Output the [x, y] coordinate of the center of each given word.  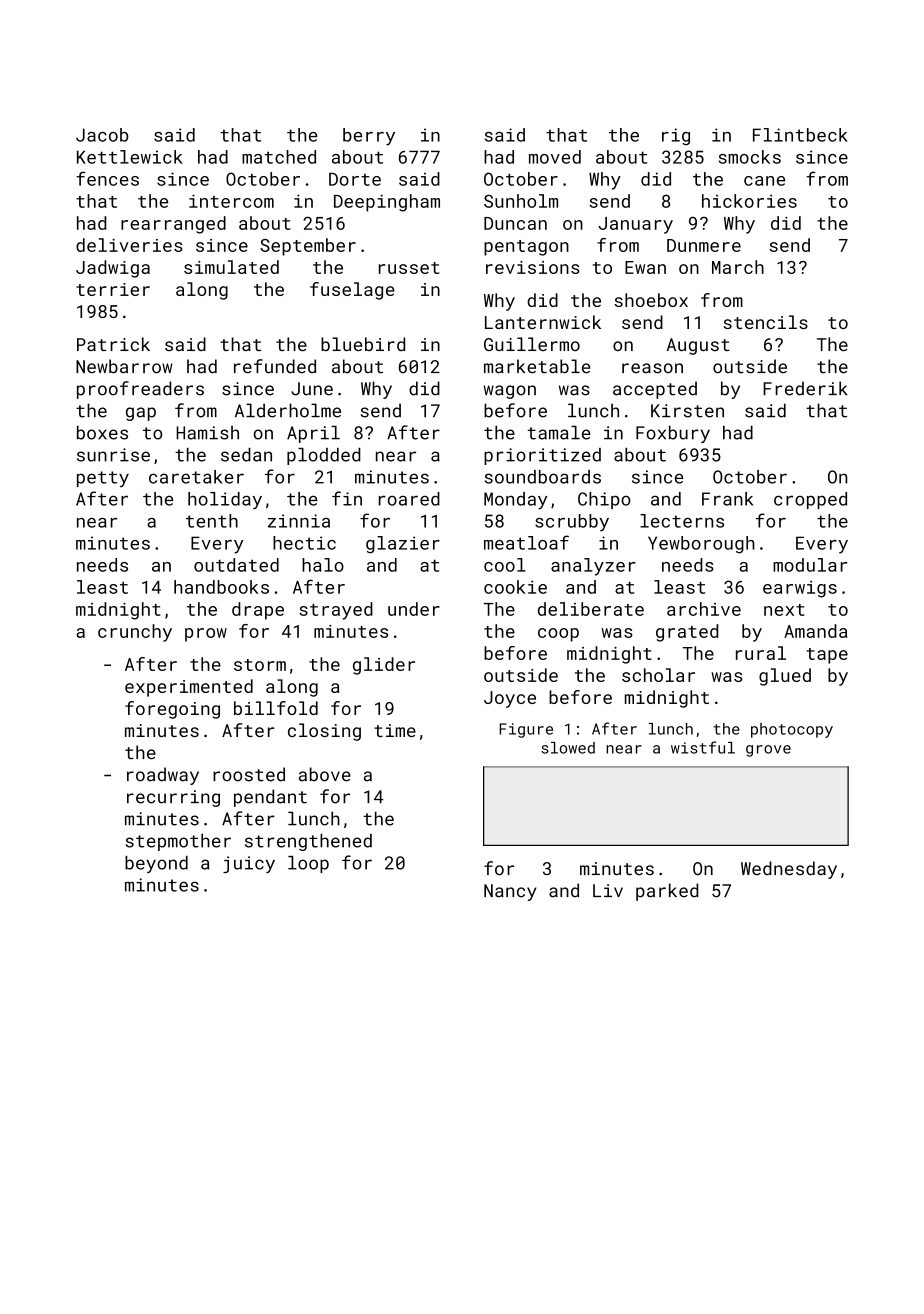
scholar [658, 675]
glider [384, 666]
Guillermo [532, 344]
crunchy [135, 633]
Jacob [102, 135]
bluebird [363, 344]
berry [369, 137]
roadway [163, 776]
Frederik [805, 388]
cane [764, 181]
